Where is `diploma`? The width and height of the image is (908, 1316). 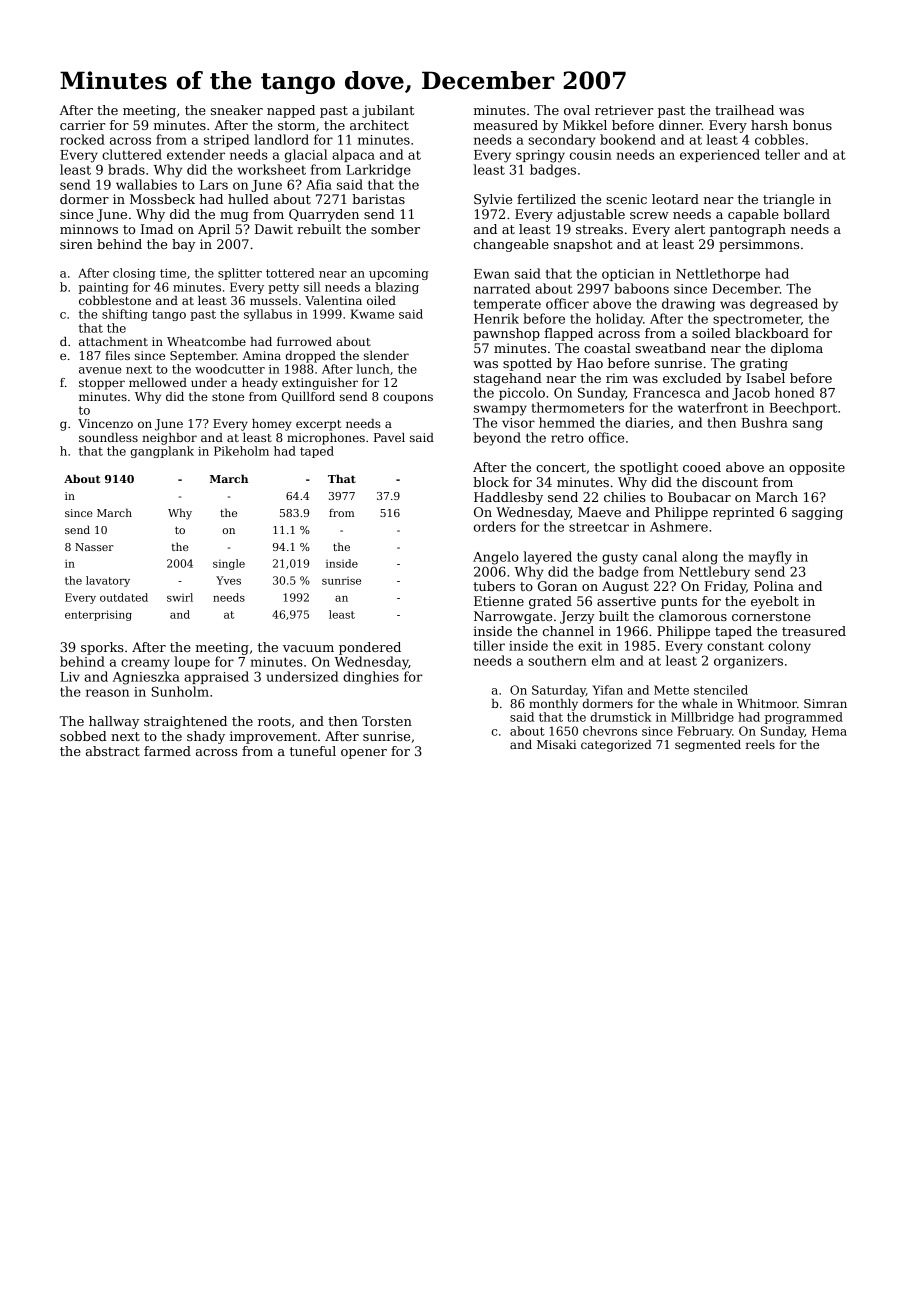 diploma is located at coordinates (797, 349).
